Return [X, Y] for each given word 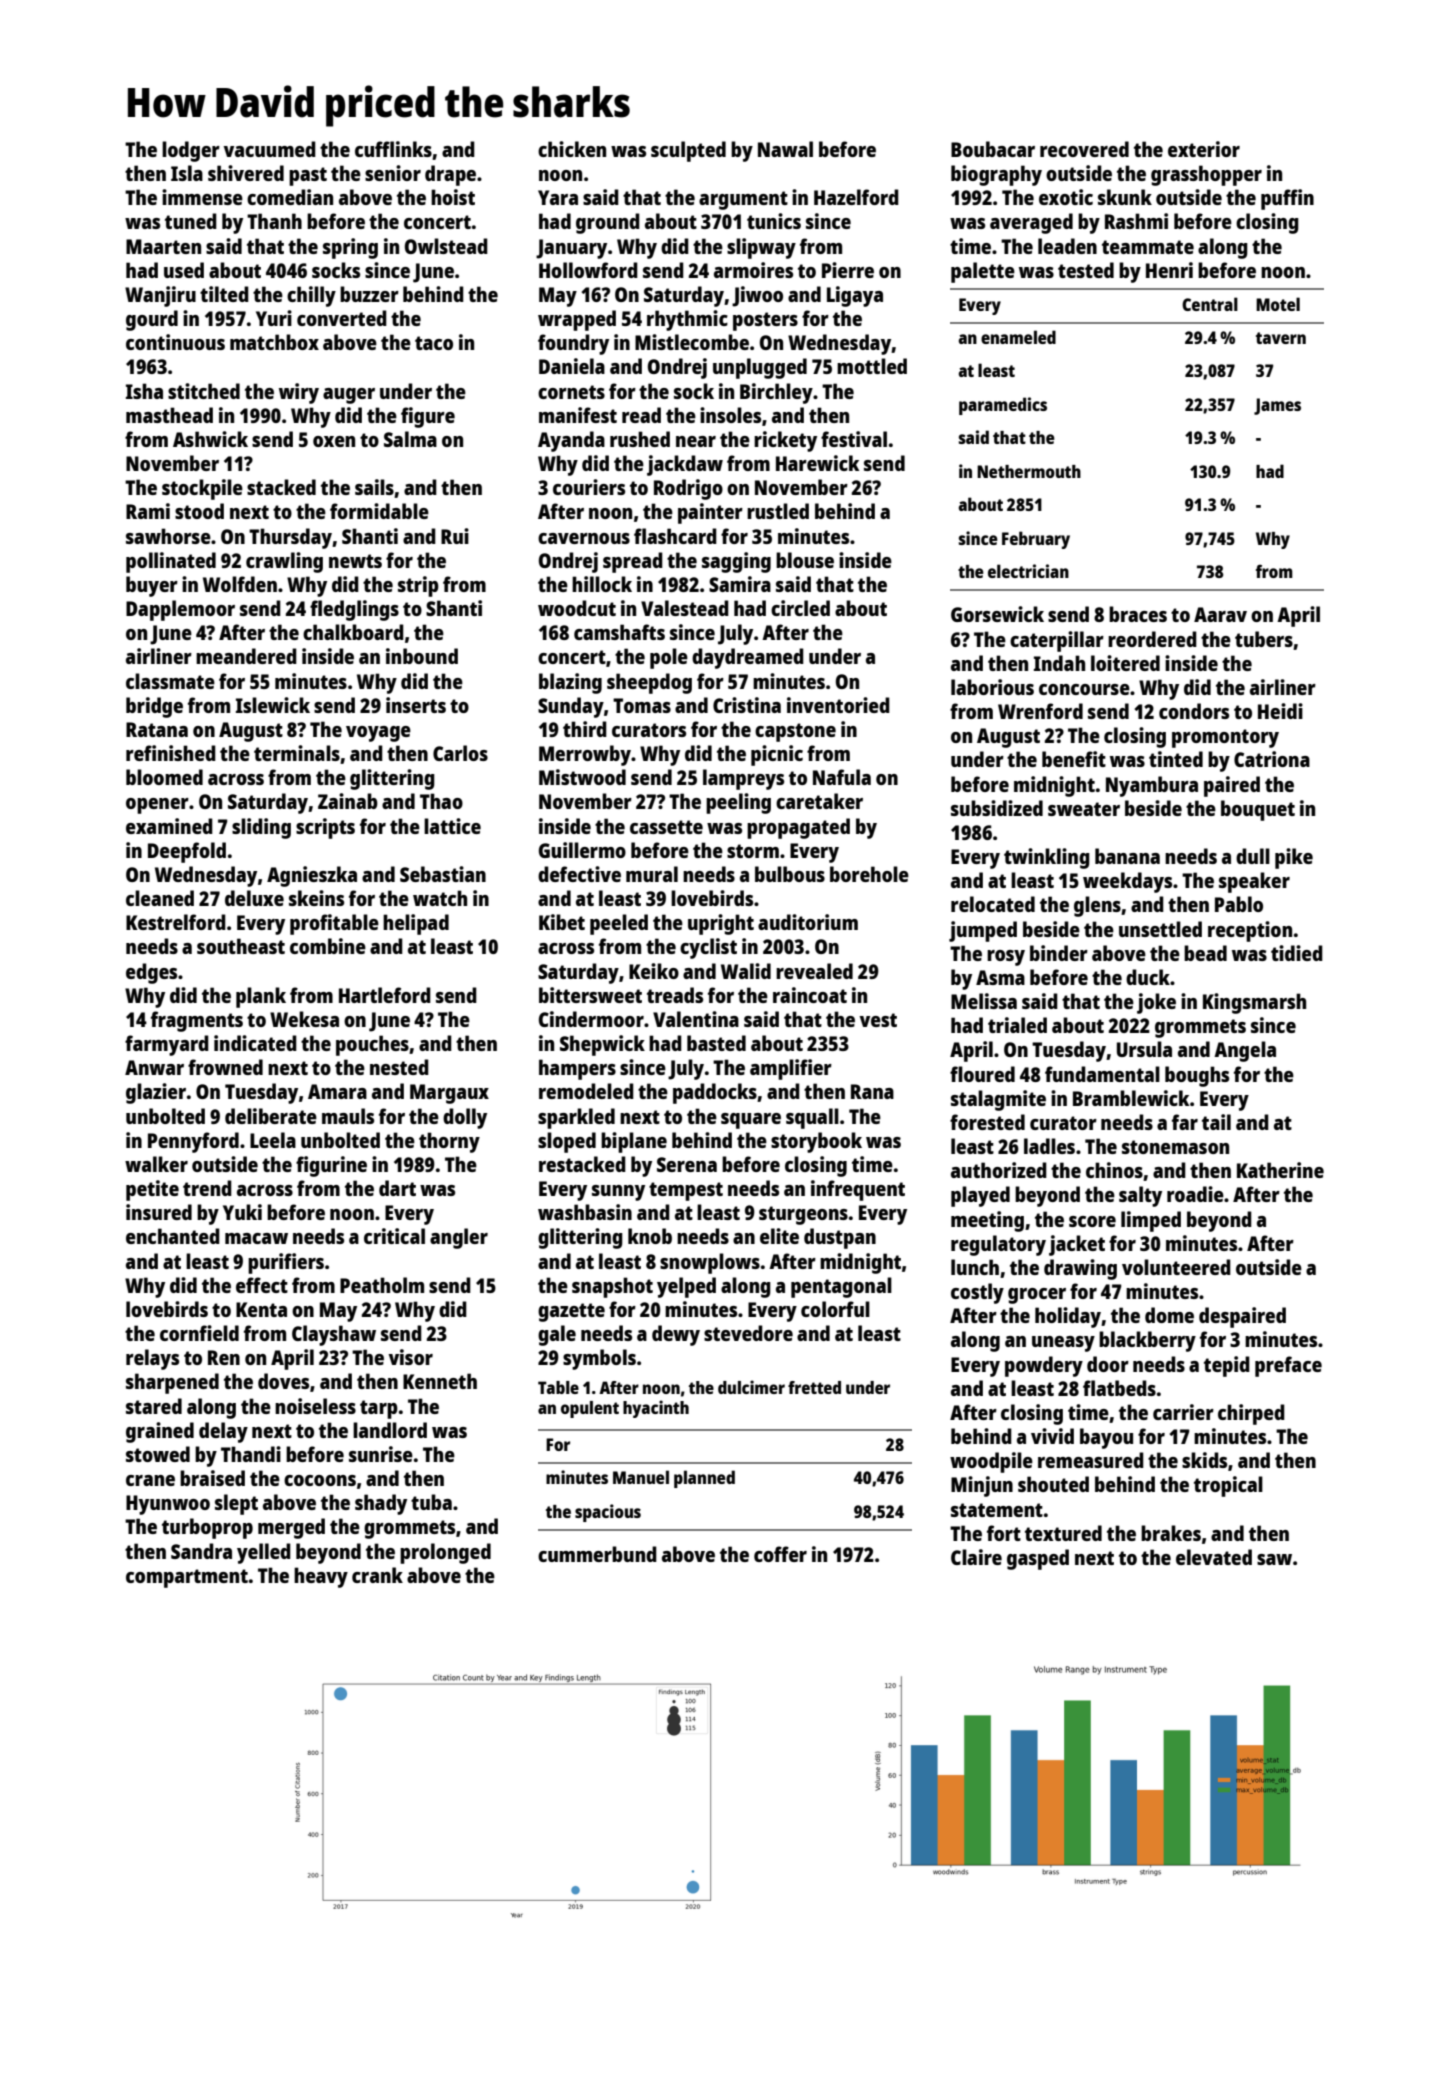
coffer [780, 1554]
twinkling [1047, 858]
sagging [736, 562]
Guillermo [582, 850]
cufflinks [393, 149]
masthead [169, 415]
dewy [676, 1335]
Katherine [1280, 1170]
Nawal [785, 149]
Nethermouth [1029, 471]
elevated [1214, 1557]
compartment [187, 1578]
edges [151, 973]
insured [159, 1212]
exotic [1066, 197]
